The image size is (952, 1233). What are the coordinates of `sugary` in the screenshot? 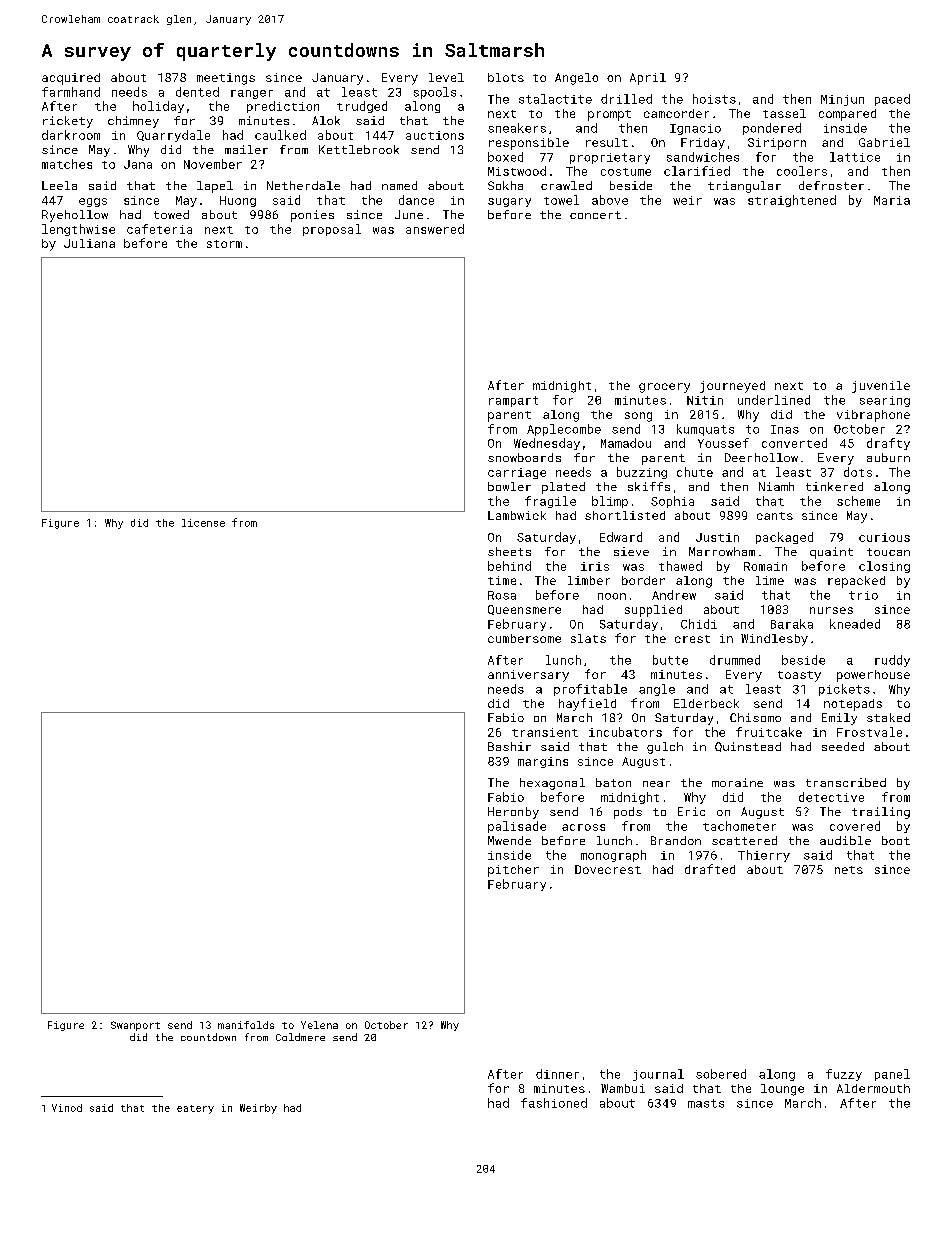 It's located at (509, 202).
